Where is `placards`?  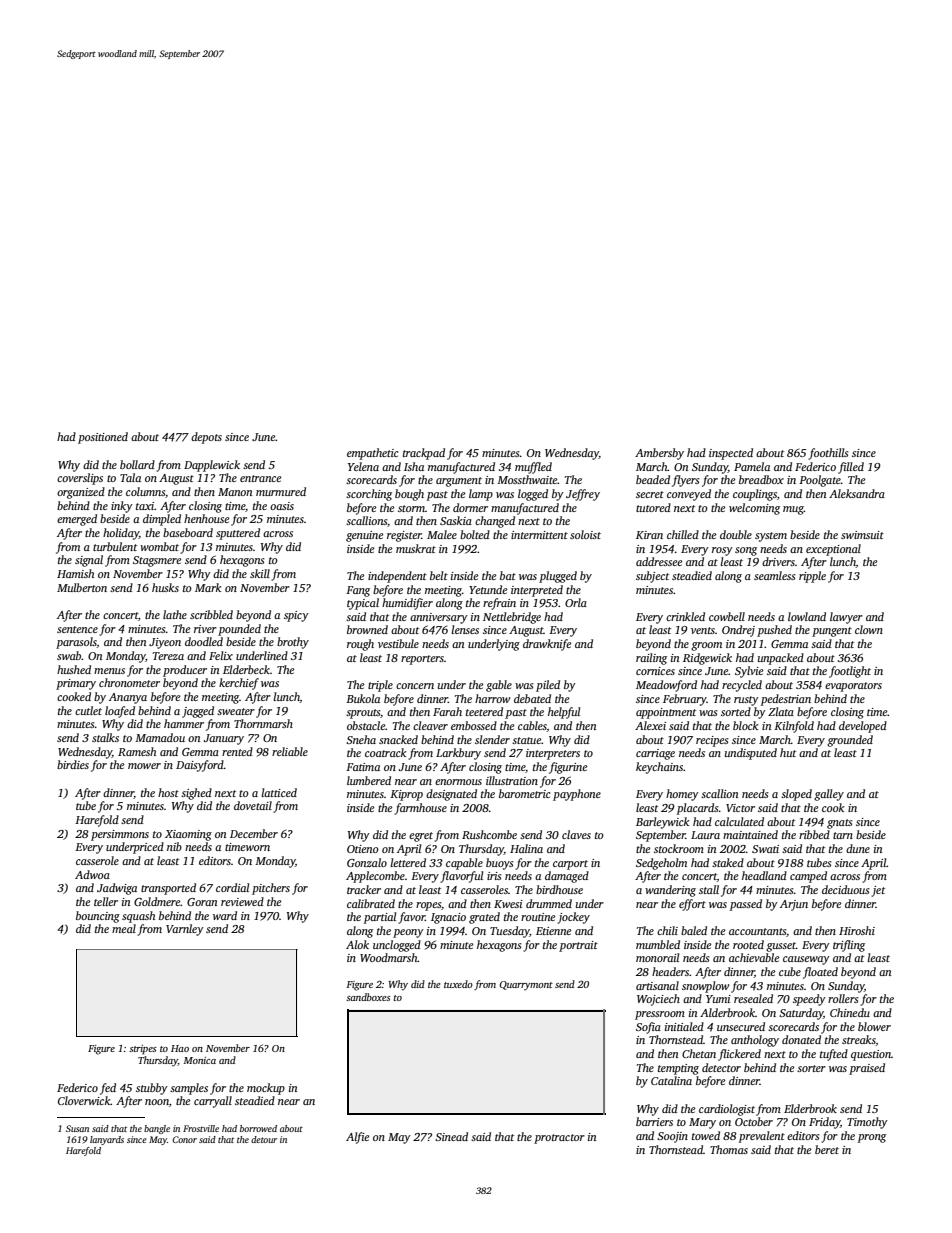 placards is located at coordinates (698, 809).
